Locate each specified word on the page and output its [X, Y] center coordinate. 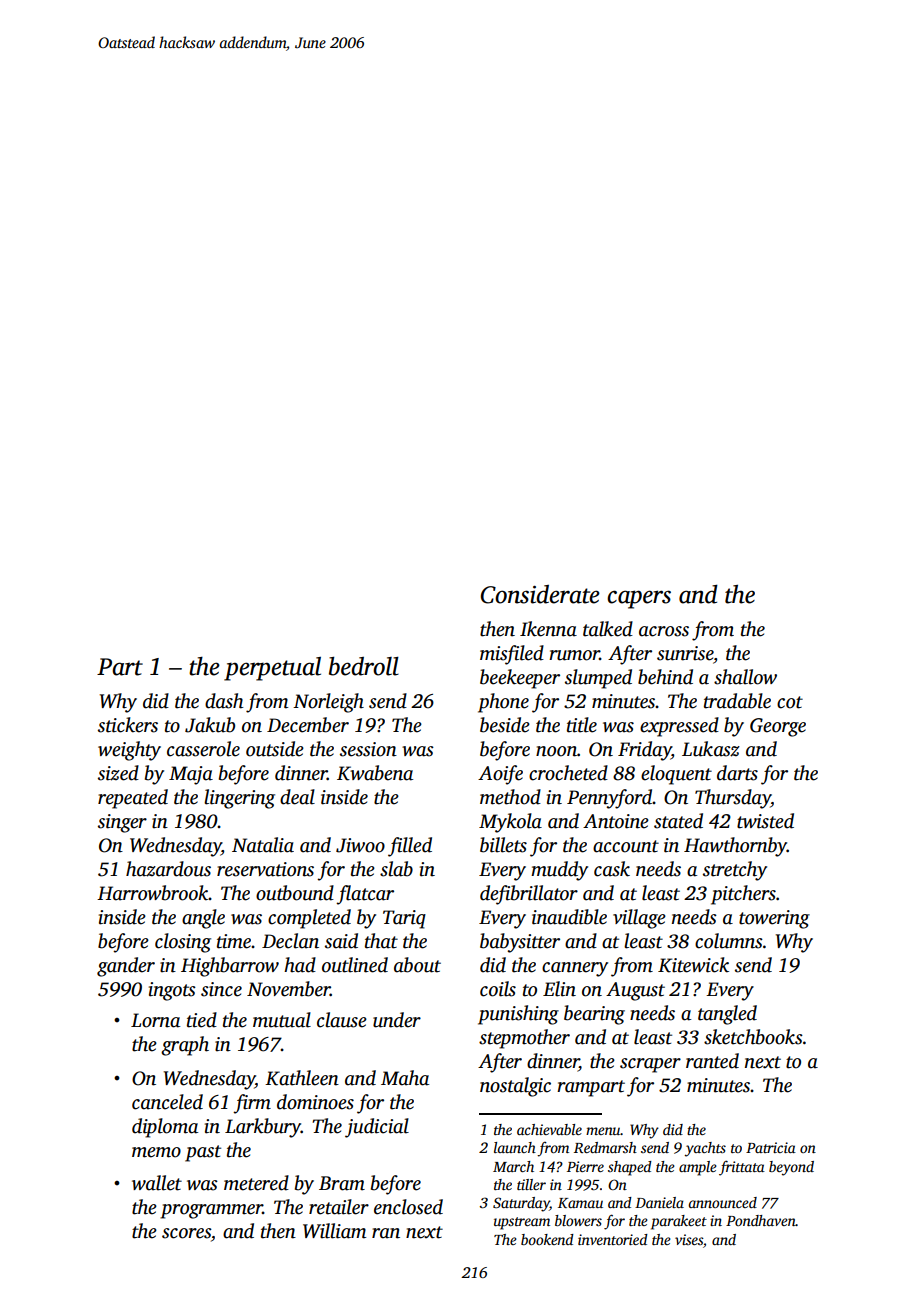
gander [126, 967]
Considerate [540, 594]
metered [256, 1183]
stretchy [735, 871]
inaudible [569, 917]
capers [639, 599]
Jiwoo [360, 845]
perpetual [272, 669]
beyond [791, 1168]
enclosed [408, 1207]
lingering [239, 799]
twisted [765, 821]
